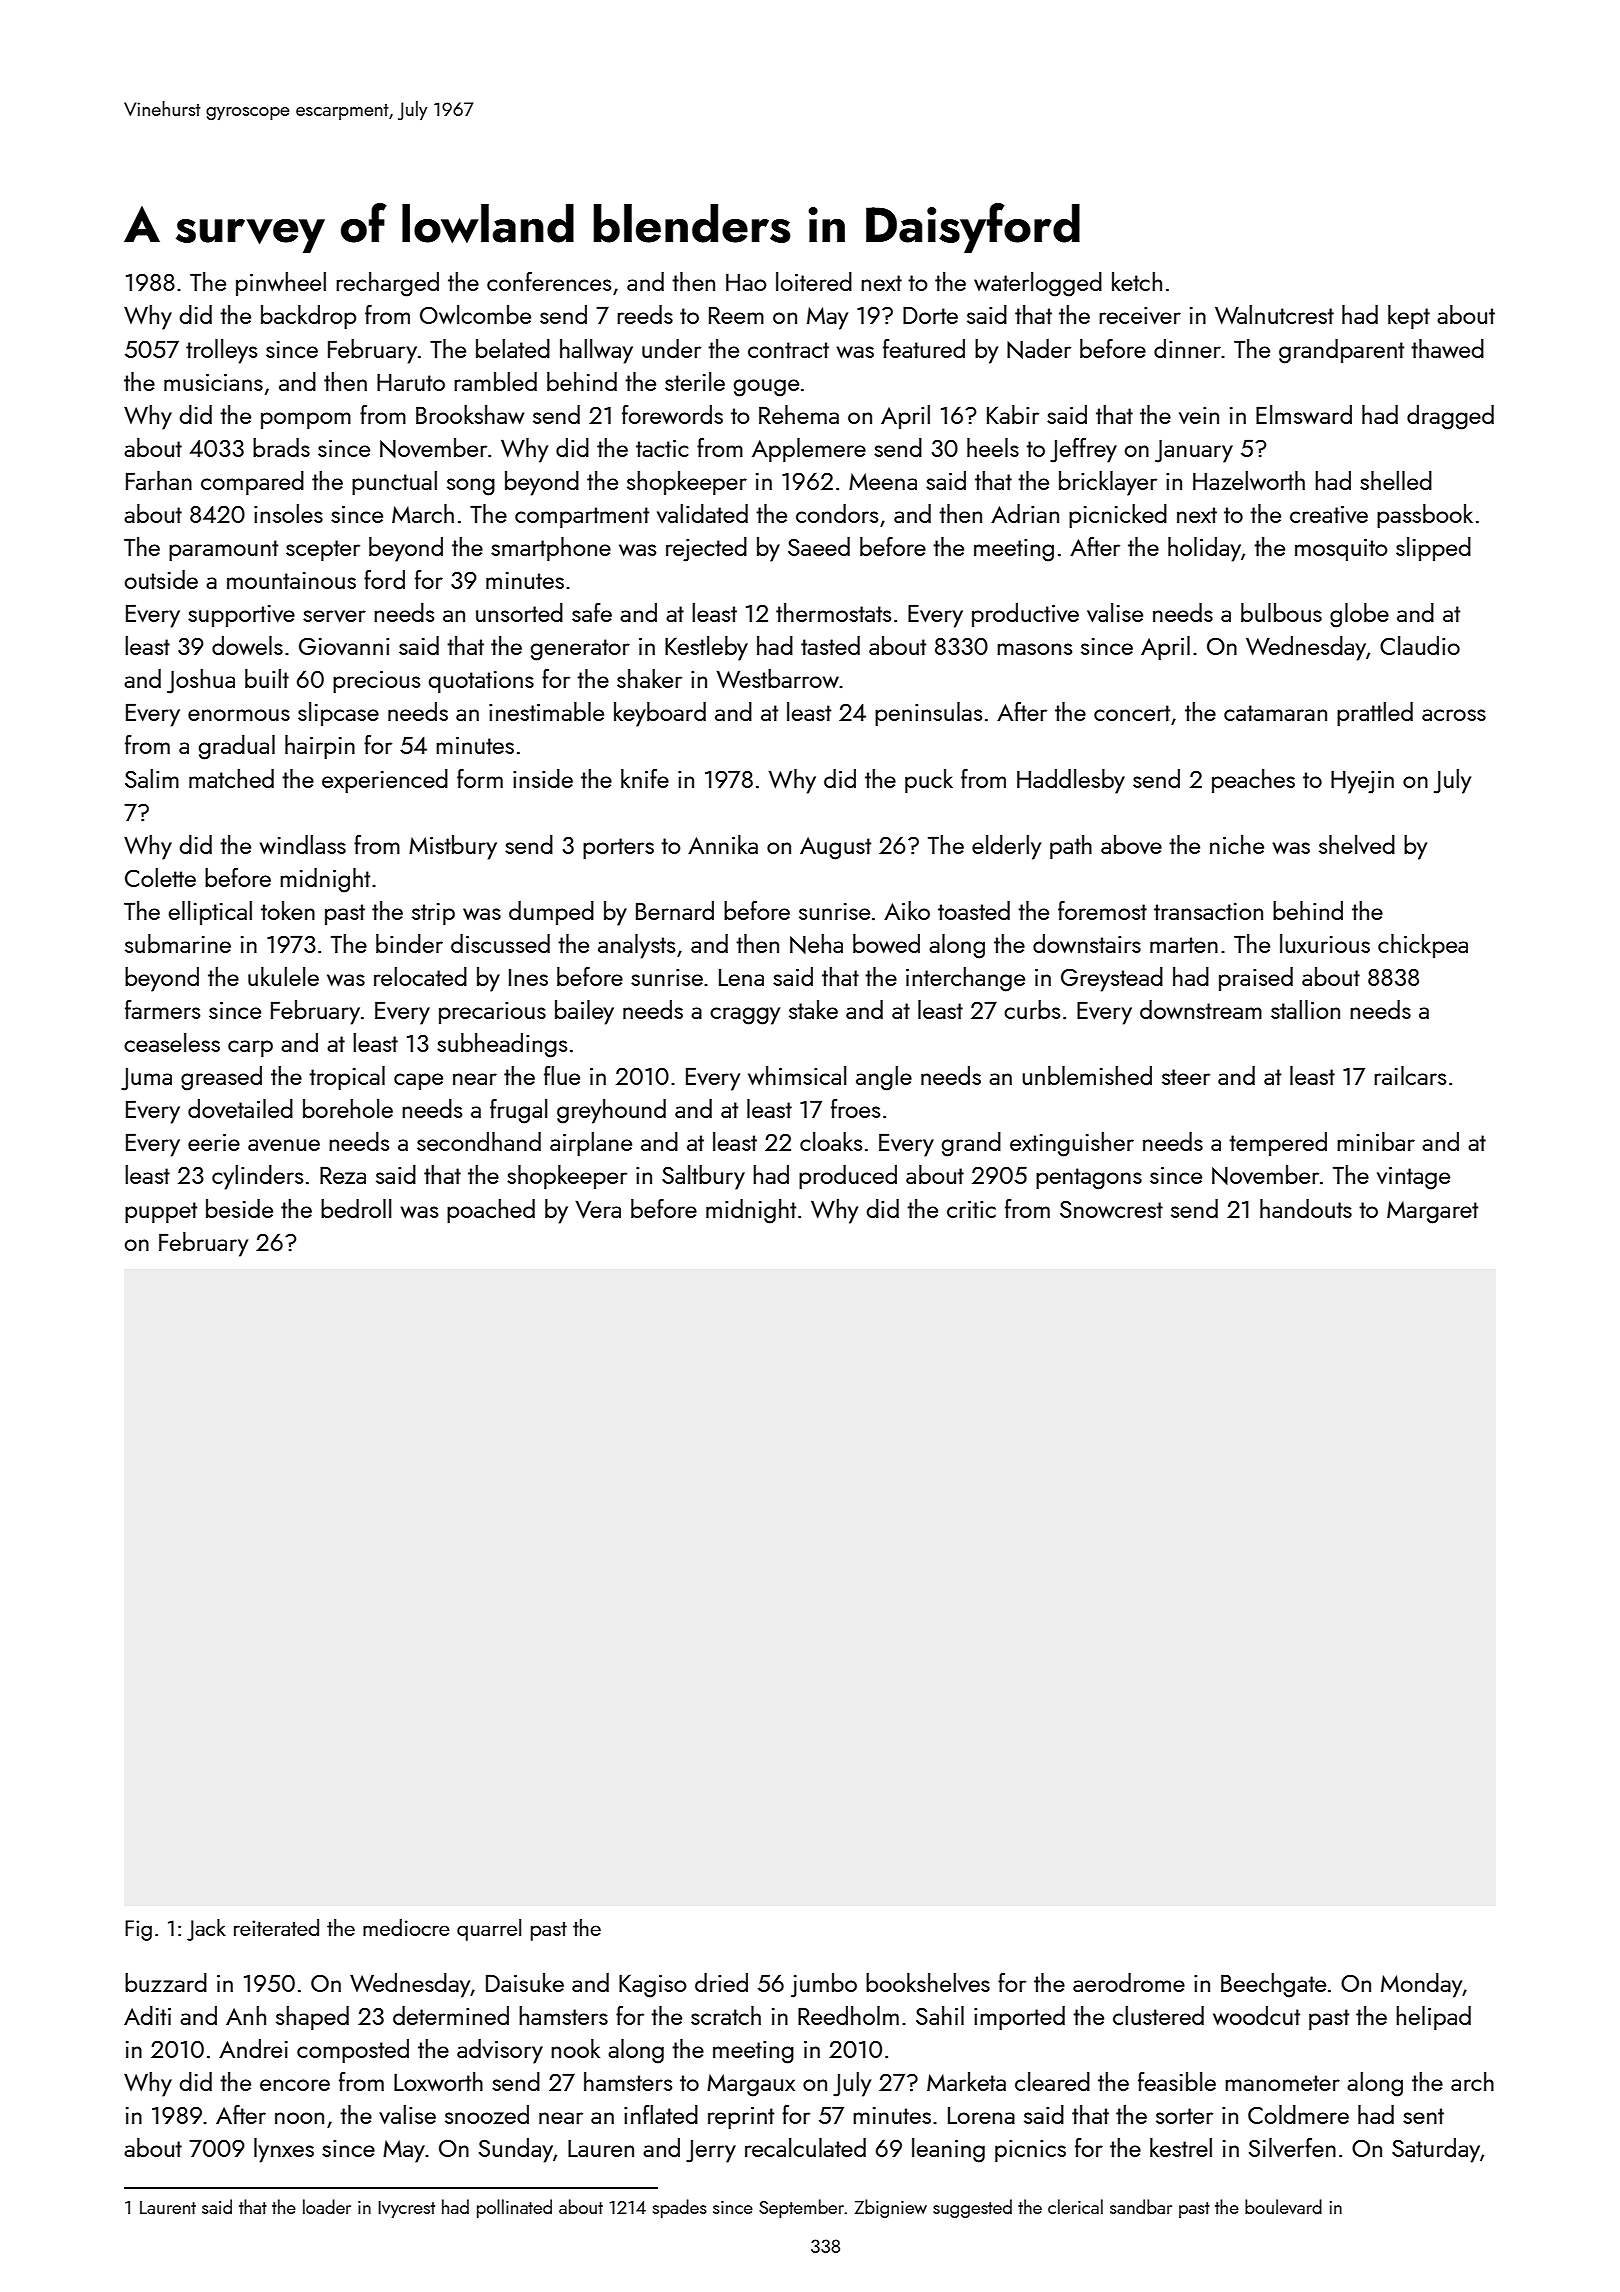 The height and width of the document is (2292, 1620). I want to click on Beechgate, so click(1273, 1985).
